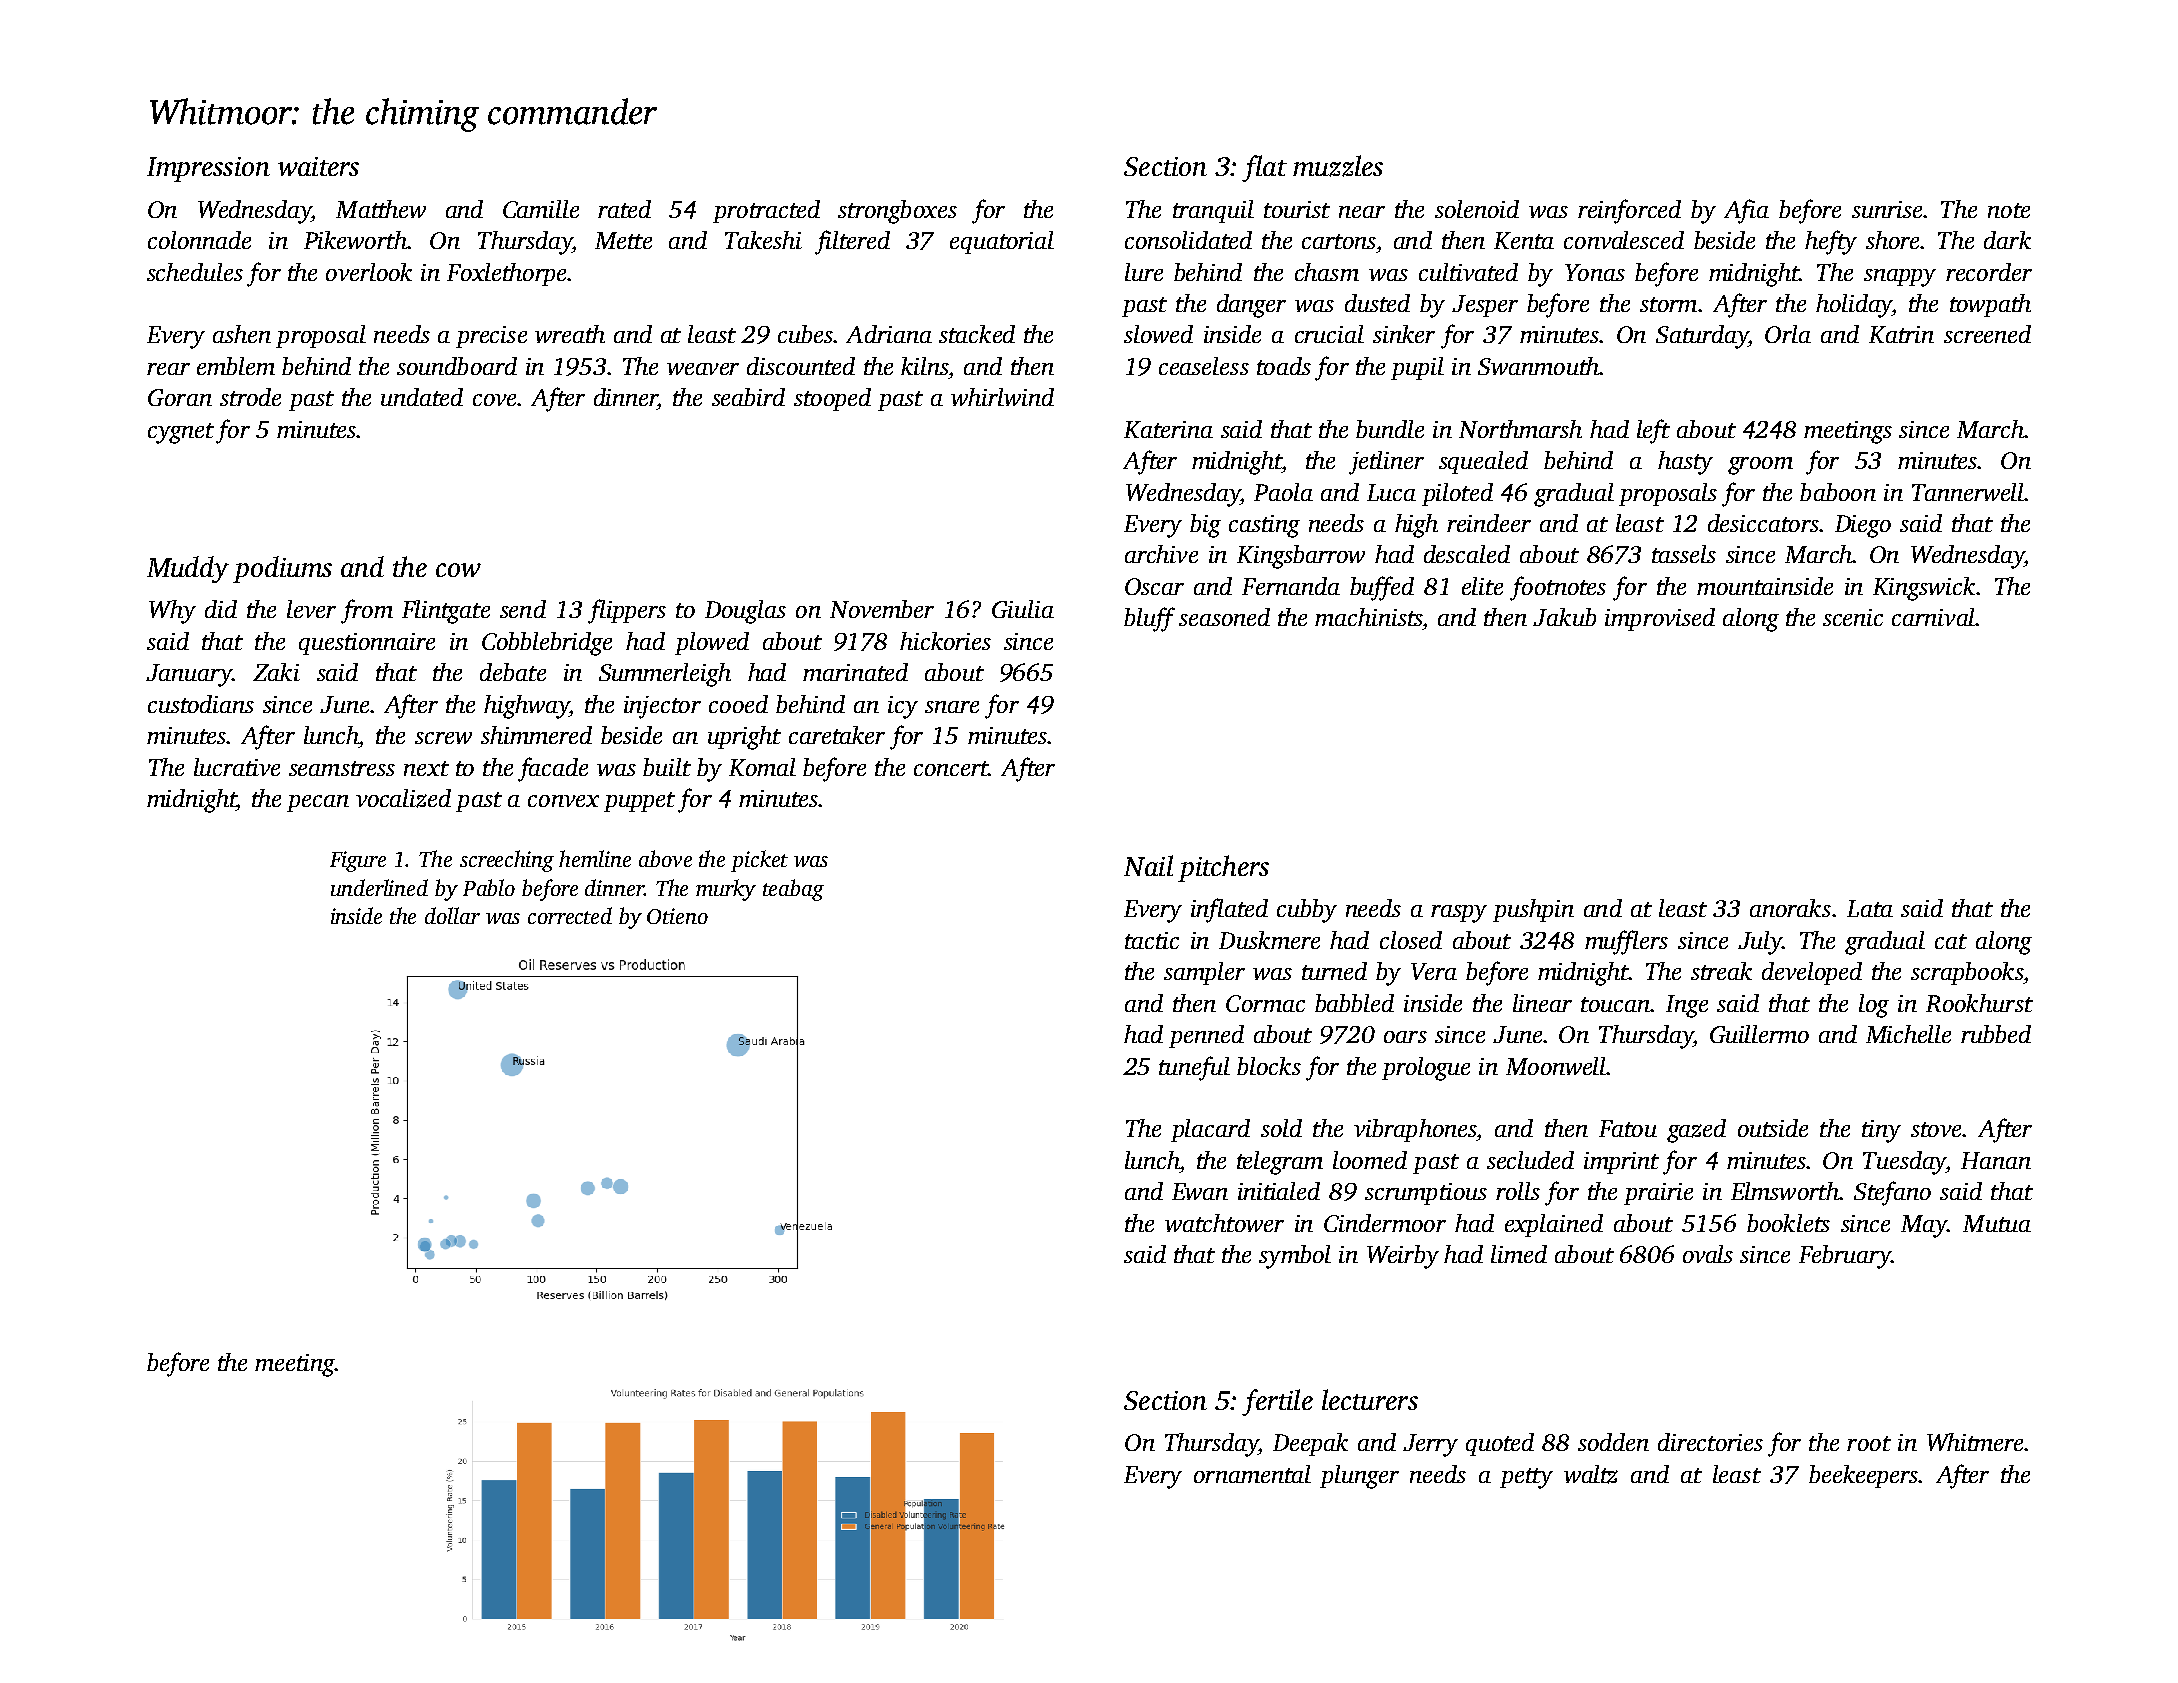 This page has width=2178, height=1683. I want to click on recorder, so click(1989, 272).
